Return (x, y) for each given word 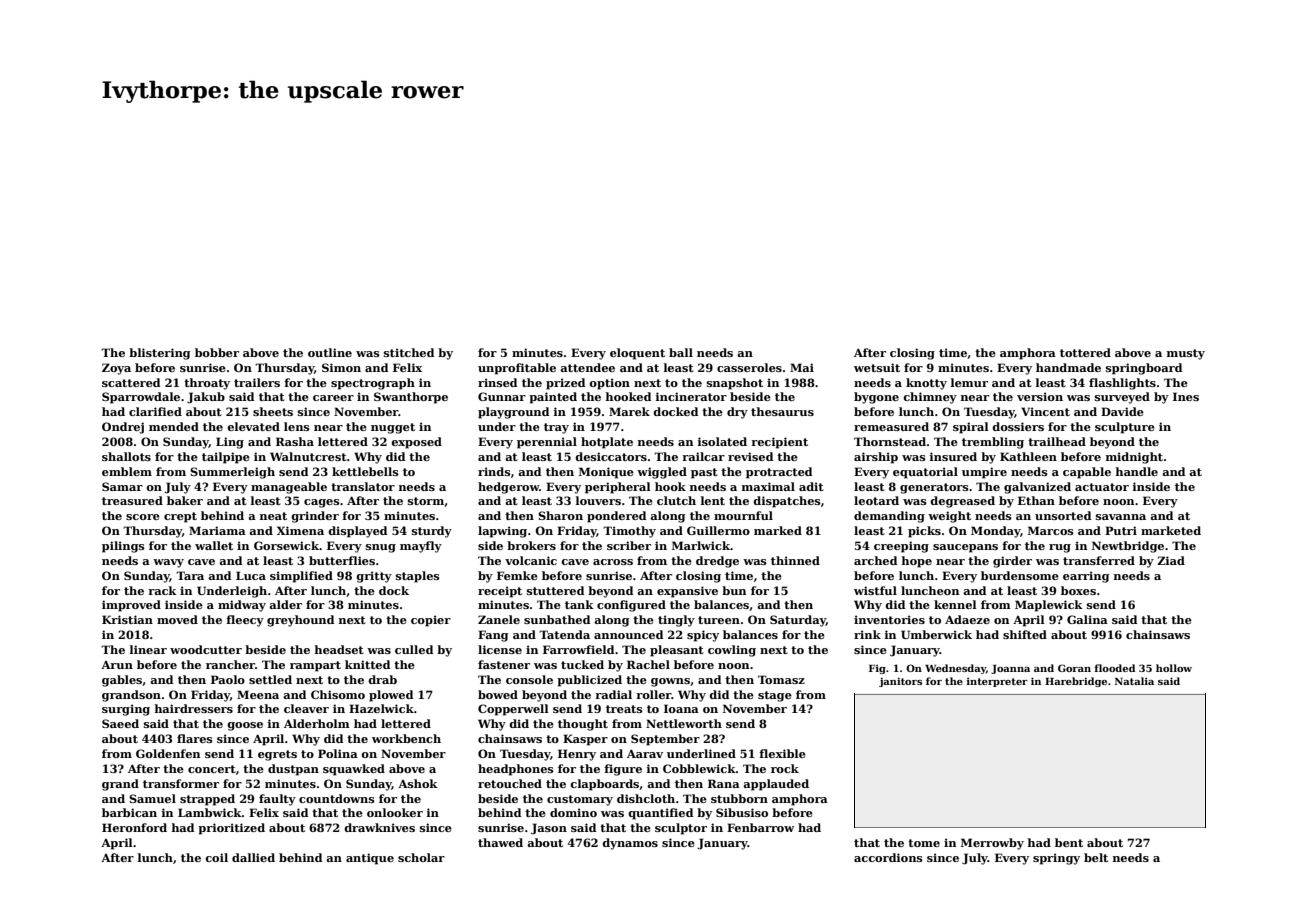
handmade (1068, 367)
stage (775, 696)
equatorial (925, 473)
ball (681, 352)
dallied (253, 857)
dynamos (630, 844)
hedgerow (508, 488)
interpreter (997, 682)
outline (330, 352)
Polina (338, 753)
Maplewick (1049, 606)
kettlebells (365, 471)
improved (131, 606)
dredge (717, 562)
